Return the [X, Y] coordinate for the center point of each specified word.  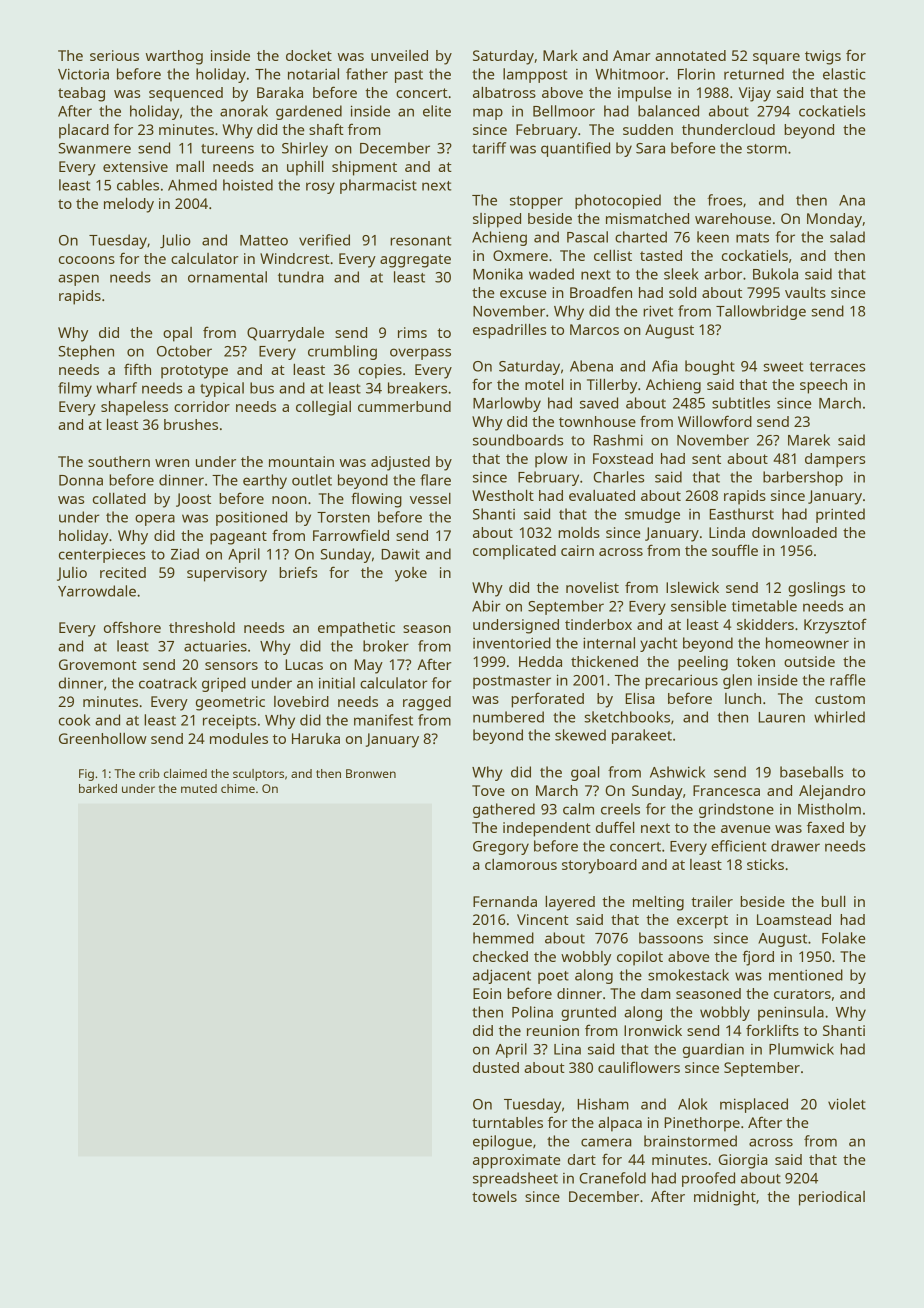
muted [199, 788]
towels [494, 1196]
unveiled [399, 55]
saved [599, 403]
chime [238, 788]
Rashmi [618, 440]
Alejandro [832, 792]
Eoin [487, 993]
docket [309, 55]
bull [833, 901]
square [776, 59]
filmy [75, 389]
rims [412, 332]
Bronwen [371, 773]
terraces [837, 367]
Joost [193, 500]
